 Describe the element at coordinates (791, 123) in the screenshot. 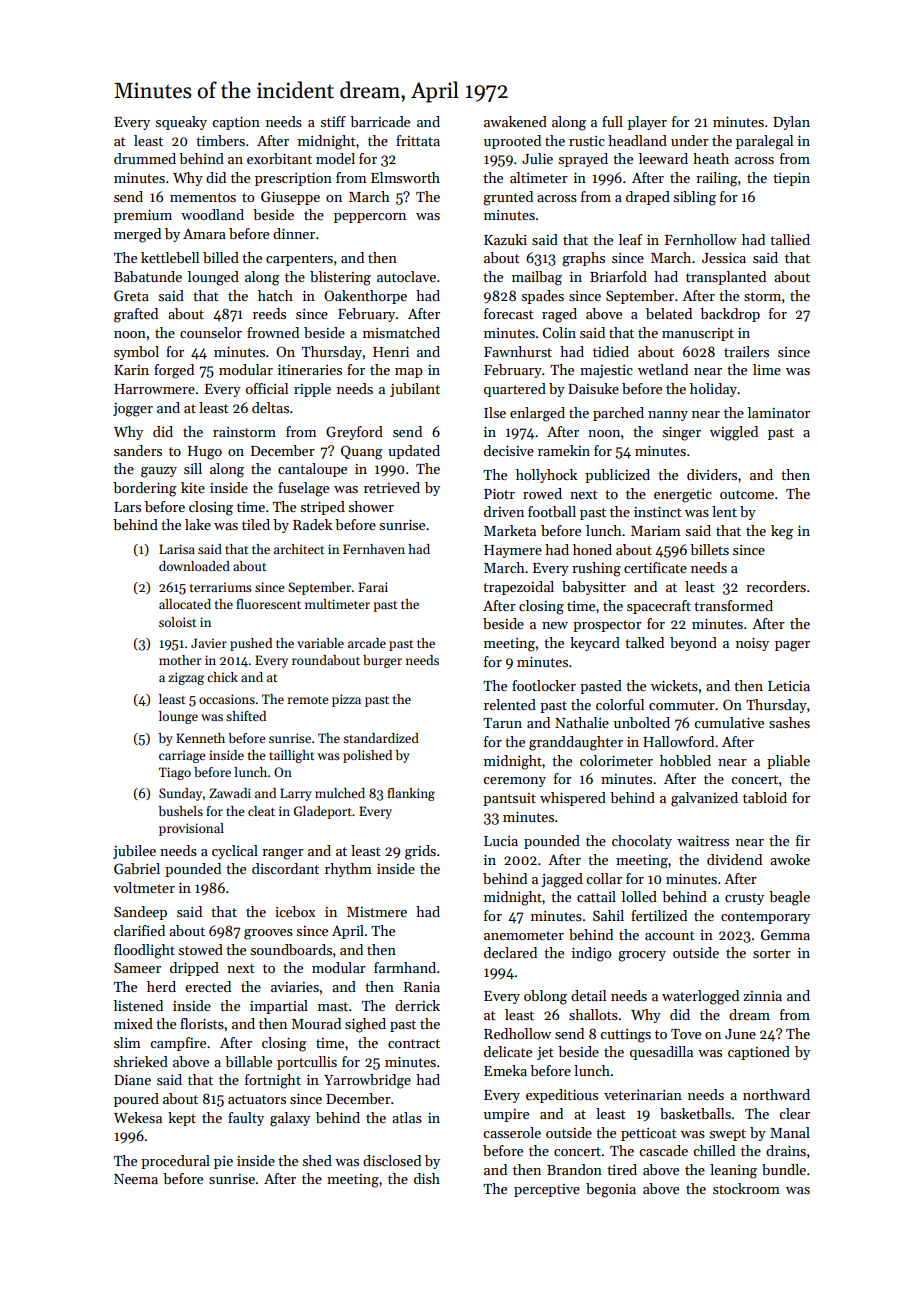

I see `Dylan` at that location.
